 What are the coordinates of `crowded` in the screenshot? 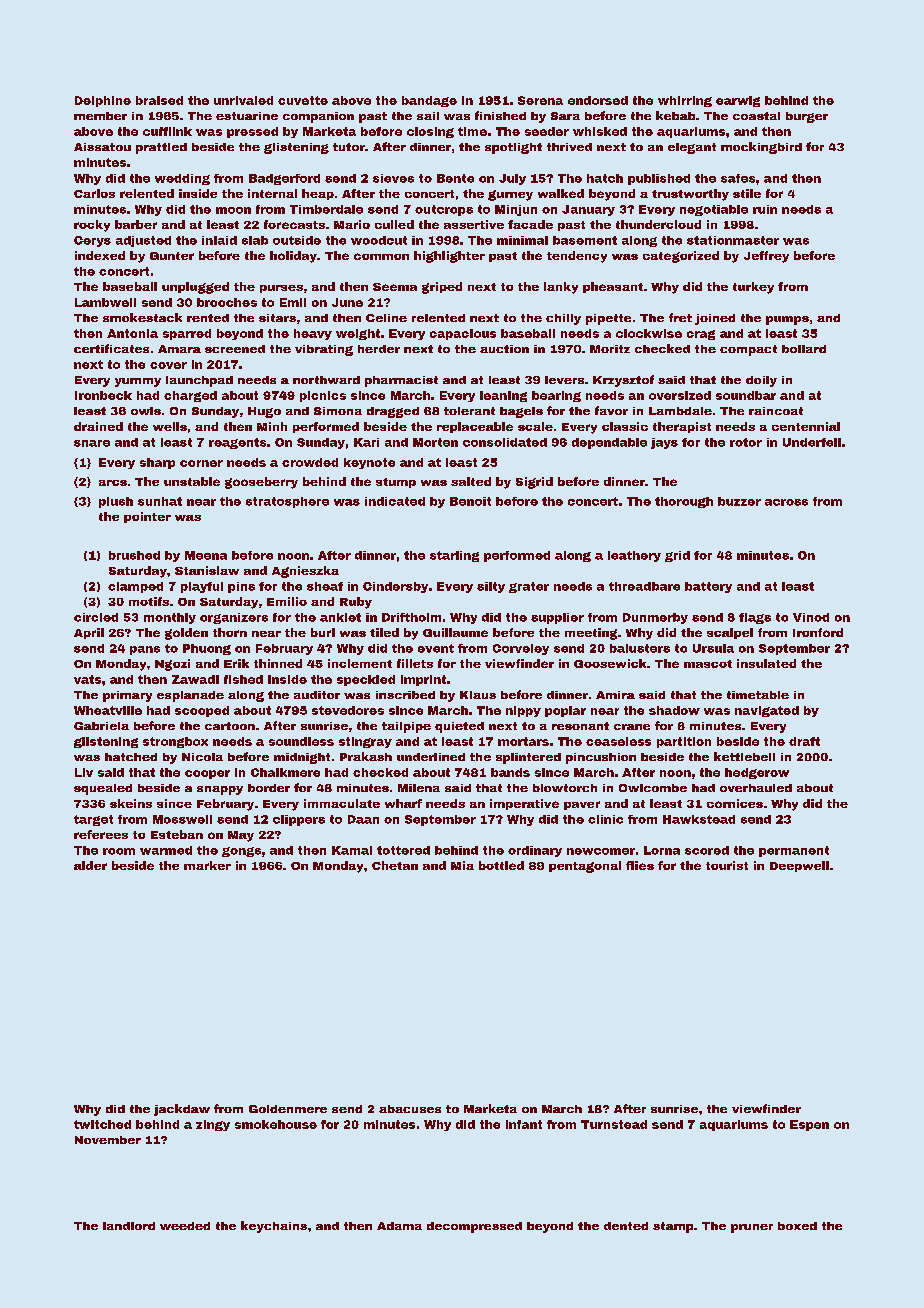 It's located at (310, 462).
